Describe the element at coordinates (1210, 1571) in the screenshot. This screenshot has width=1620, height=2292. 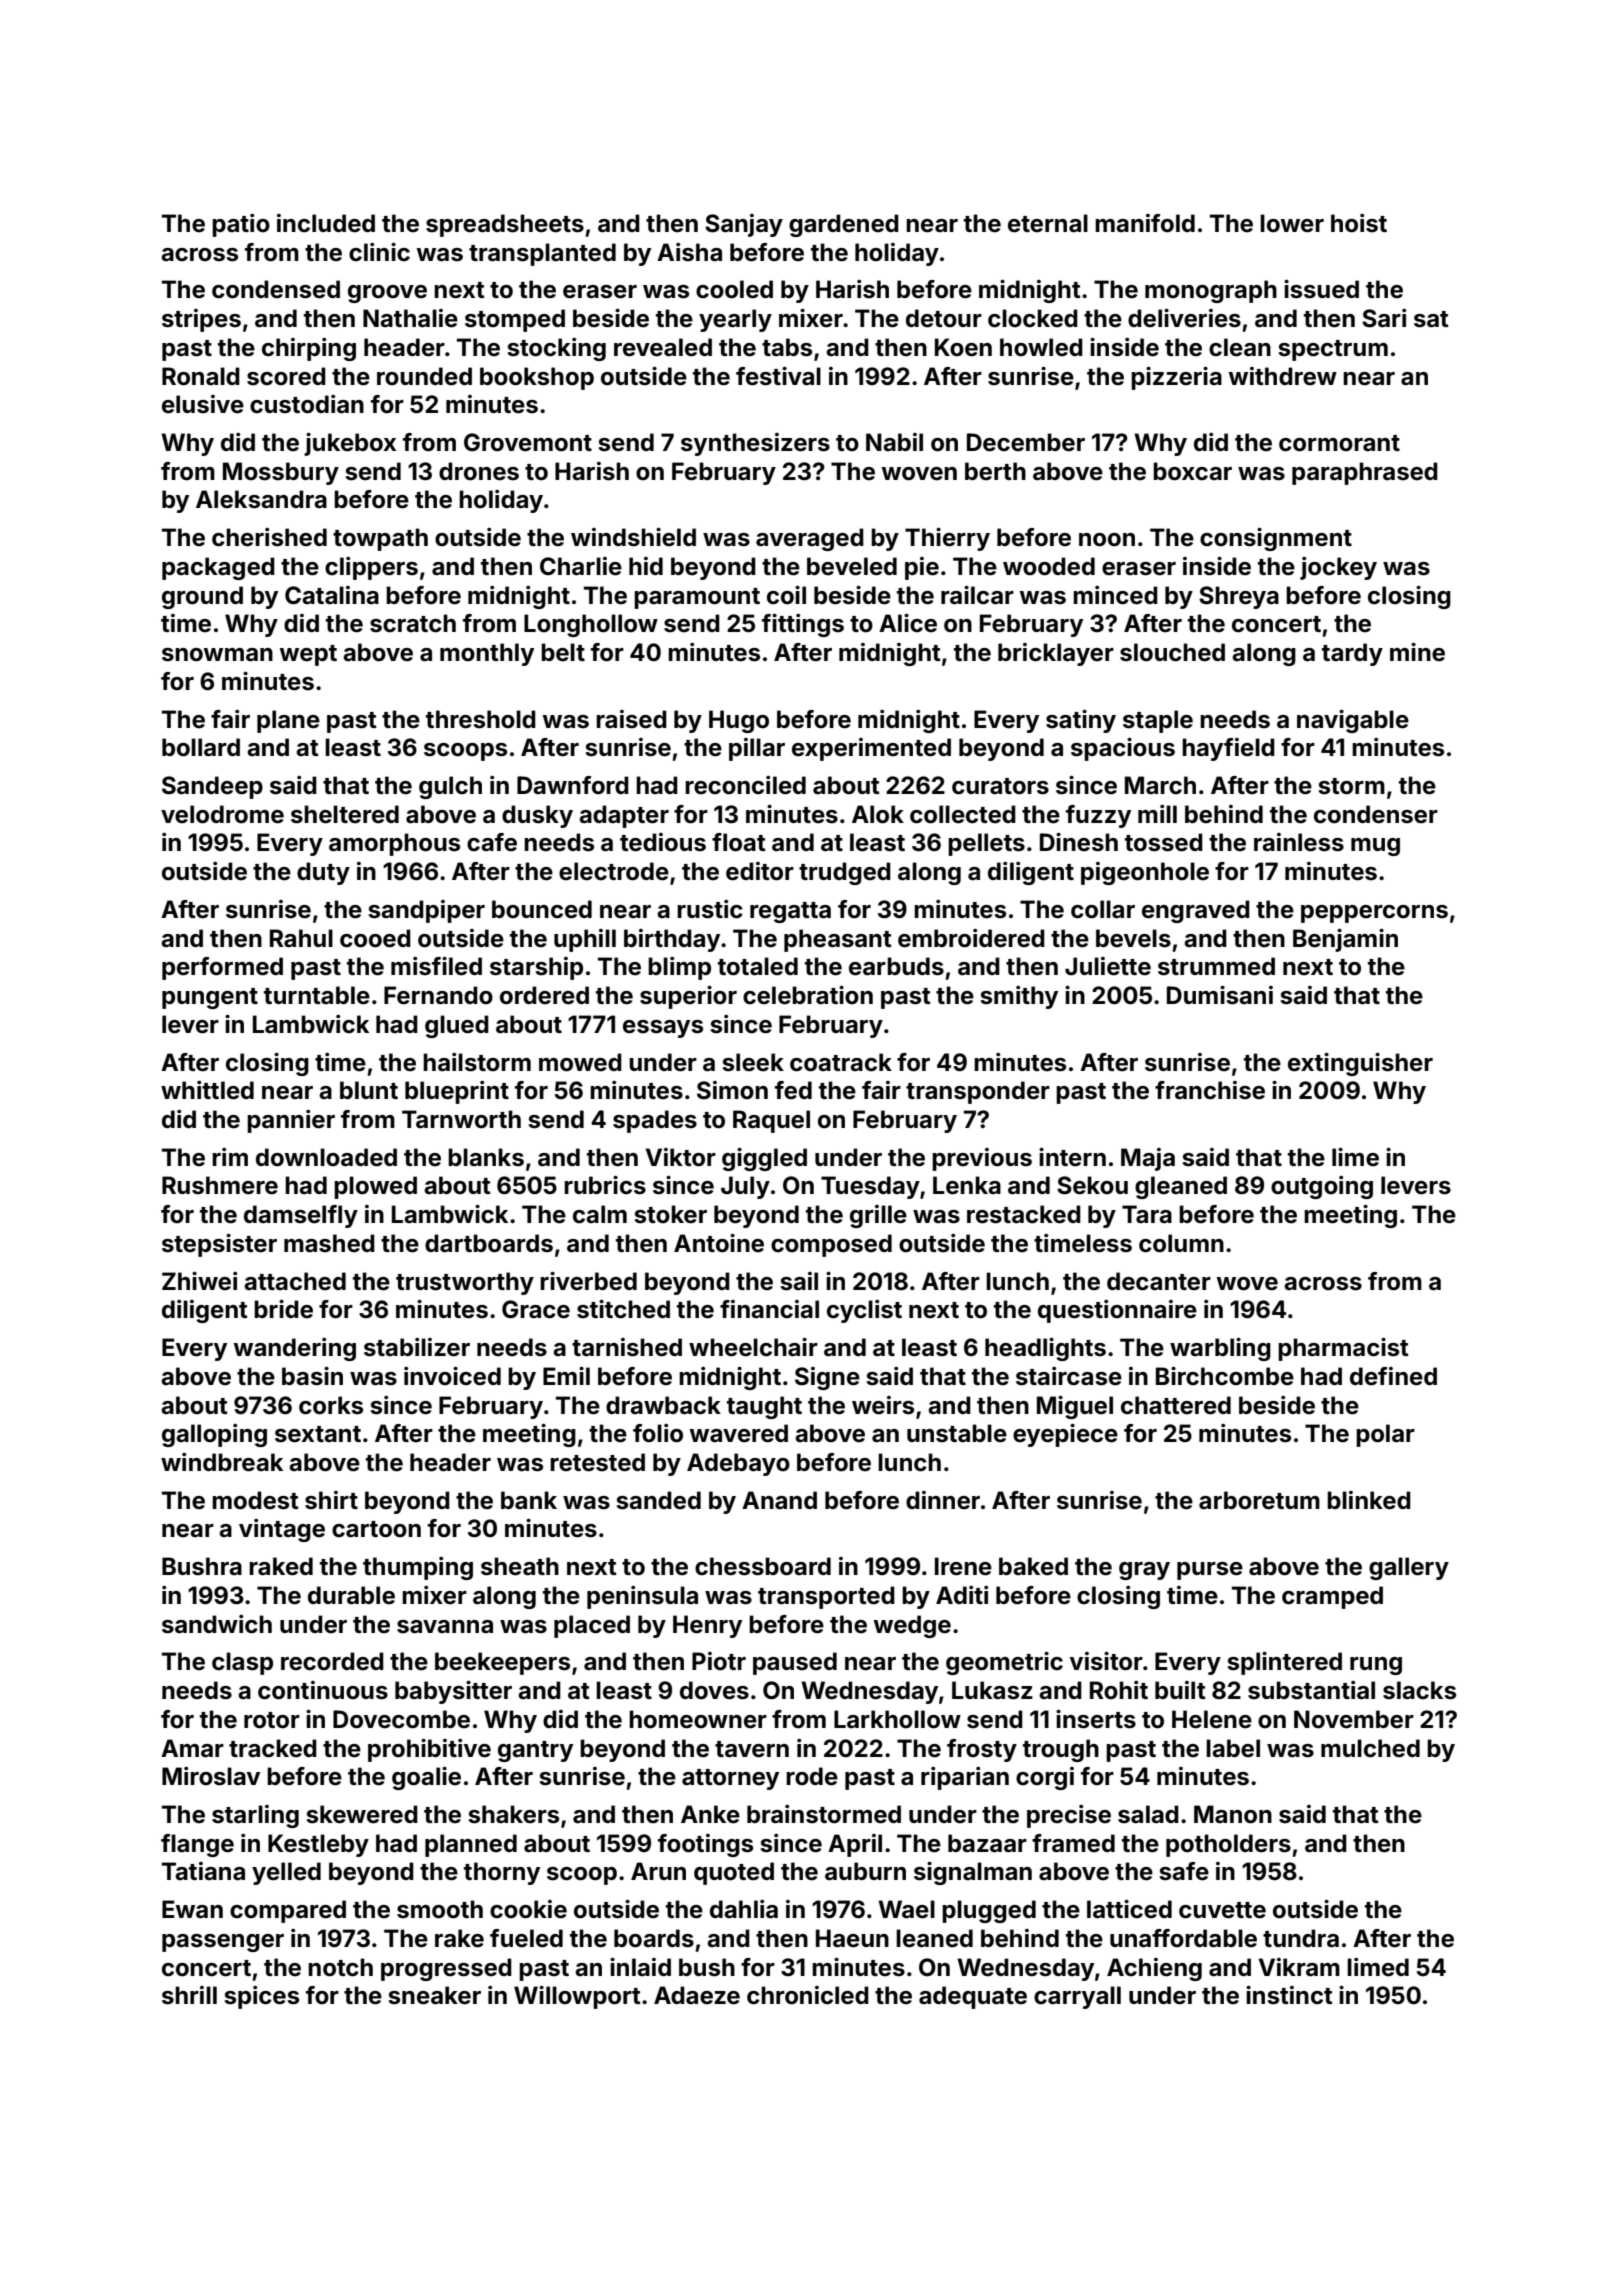
I see `purse` at that location.
